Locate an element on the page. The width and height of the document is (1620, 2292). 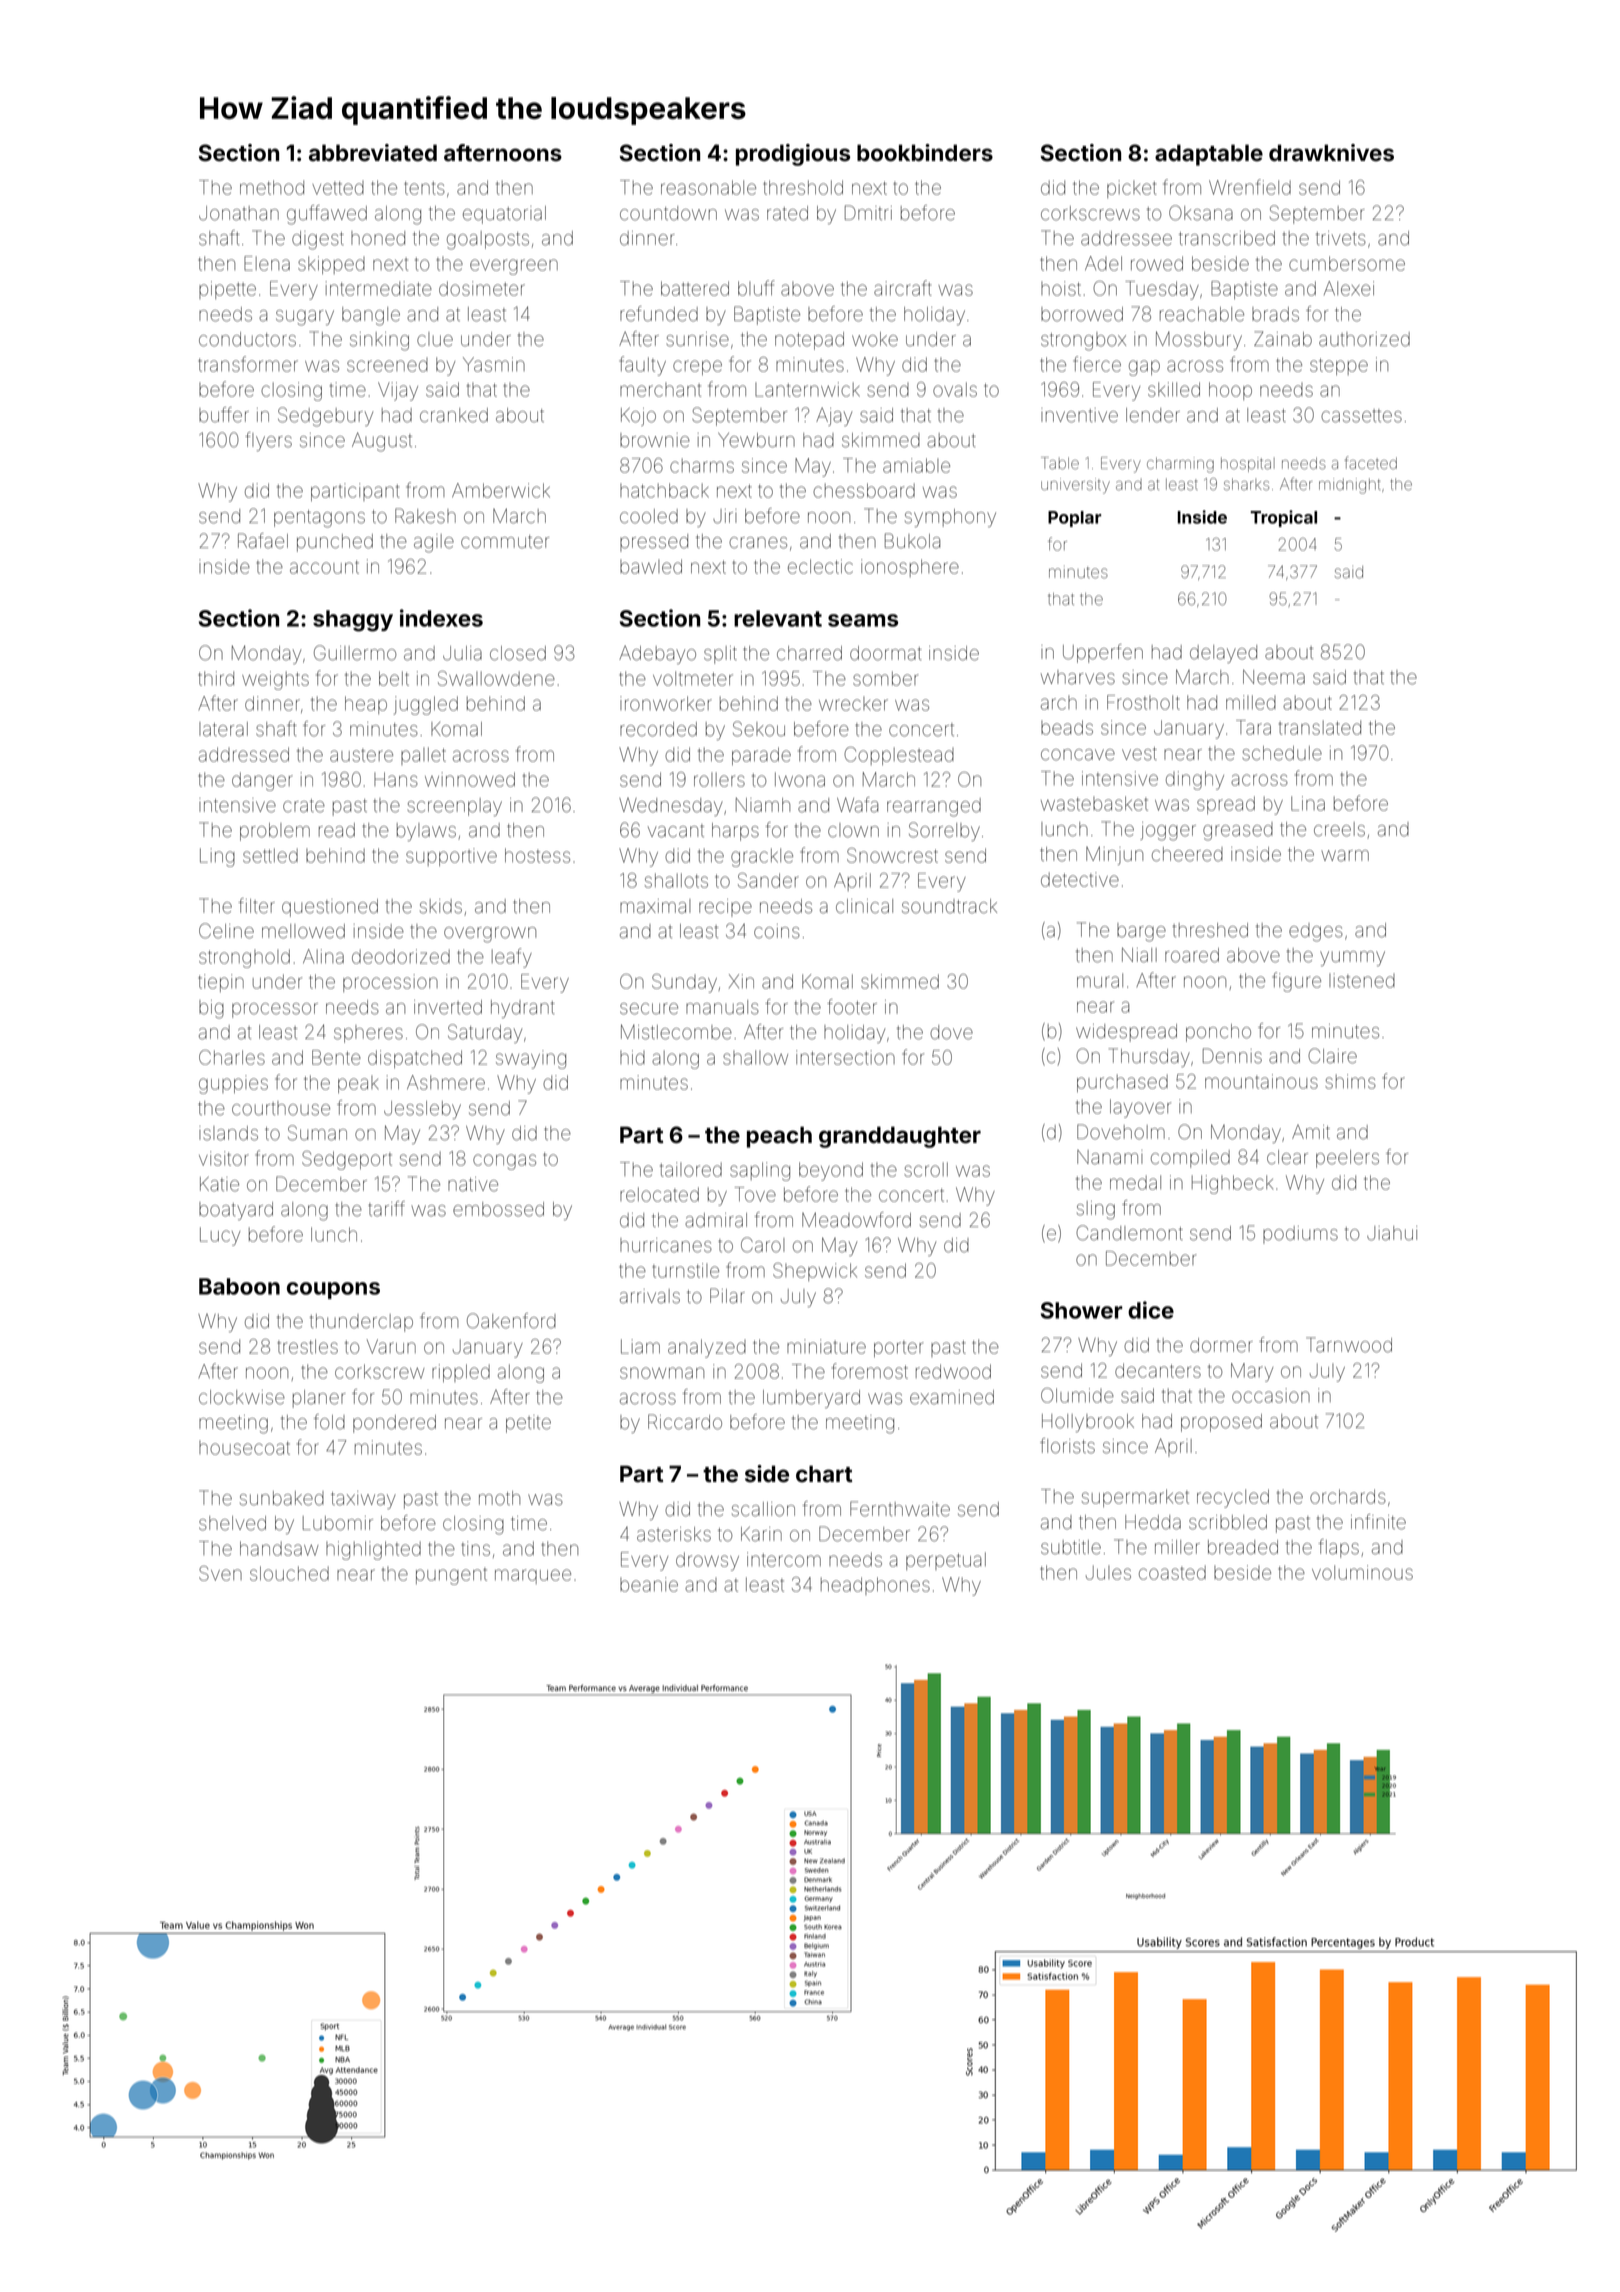
Varun is located at coordinates (391, 1346).
